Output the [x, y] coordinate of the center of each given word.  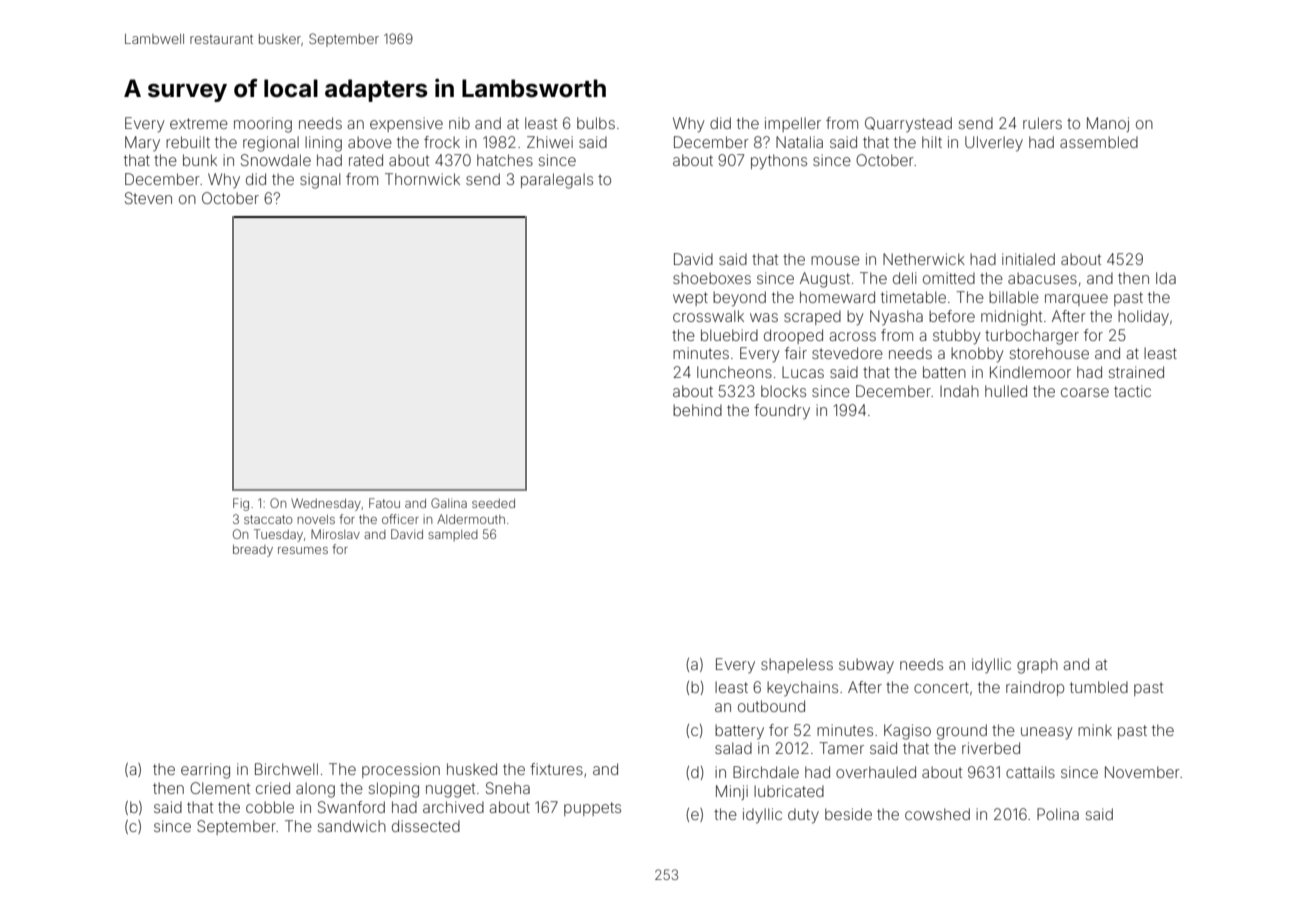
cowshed [937, 814]
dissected [426, 826]
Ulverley [994, 144]
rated [366, 160]
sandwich [351, 826]
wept [690, 299]
